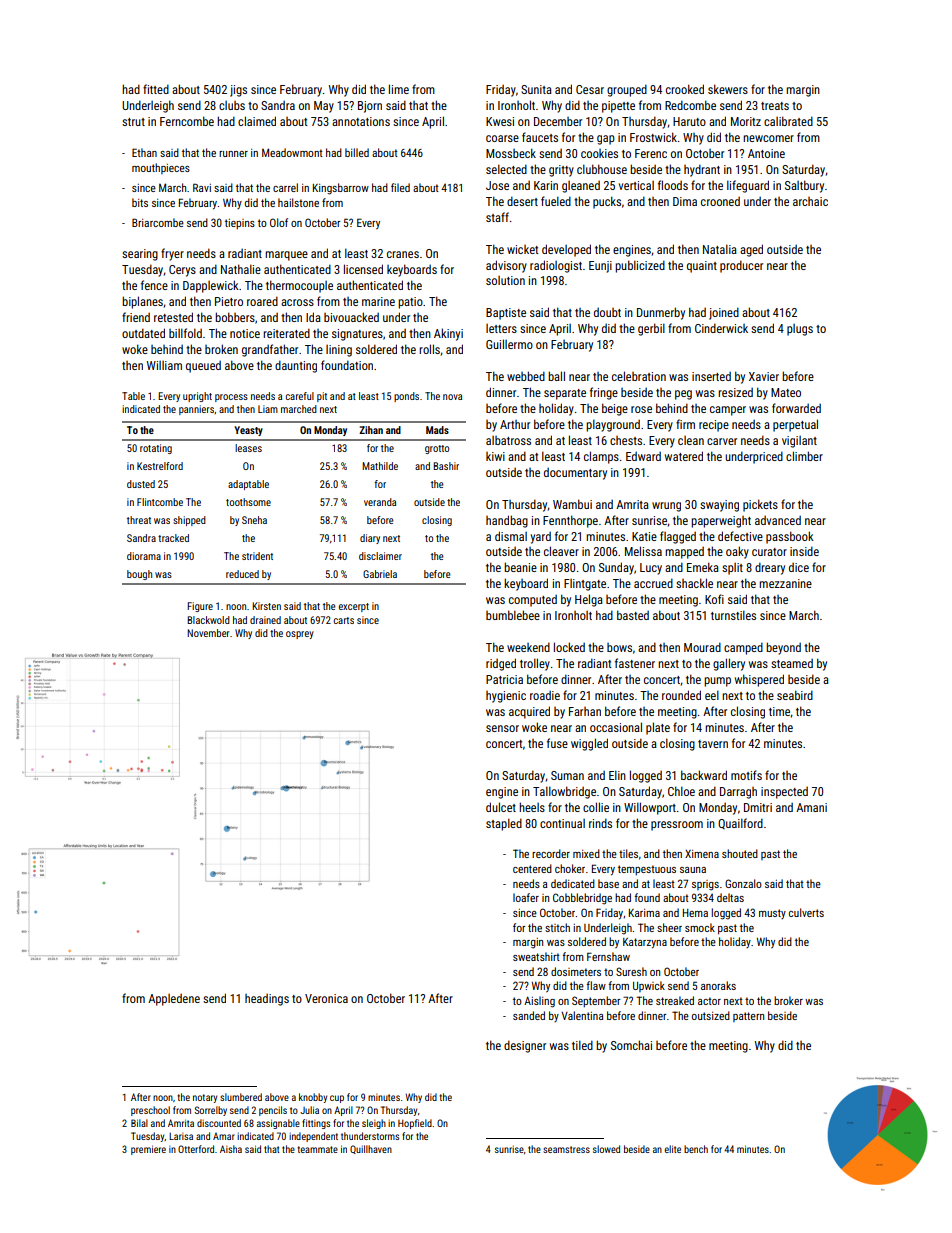  I want to click on Blackwold, so click(208, 620).
